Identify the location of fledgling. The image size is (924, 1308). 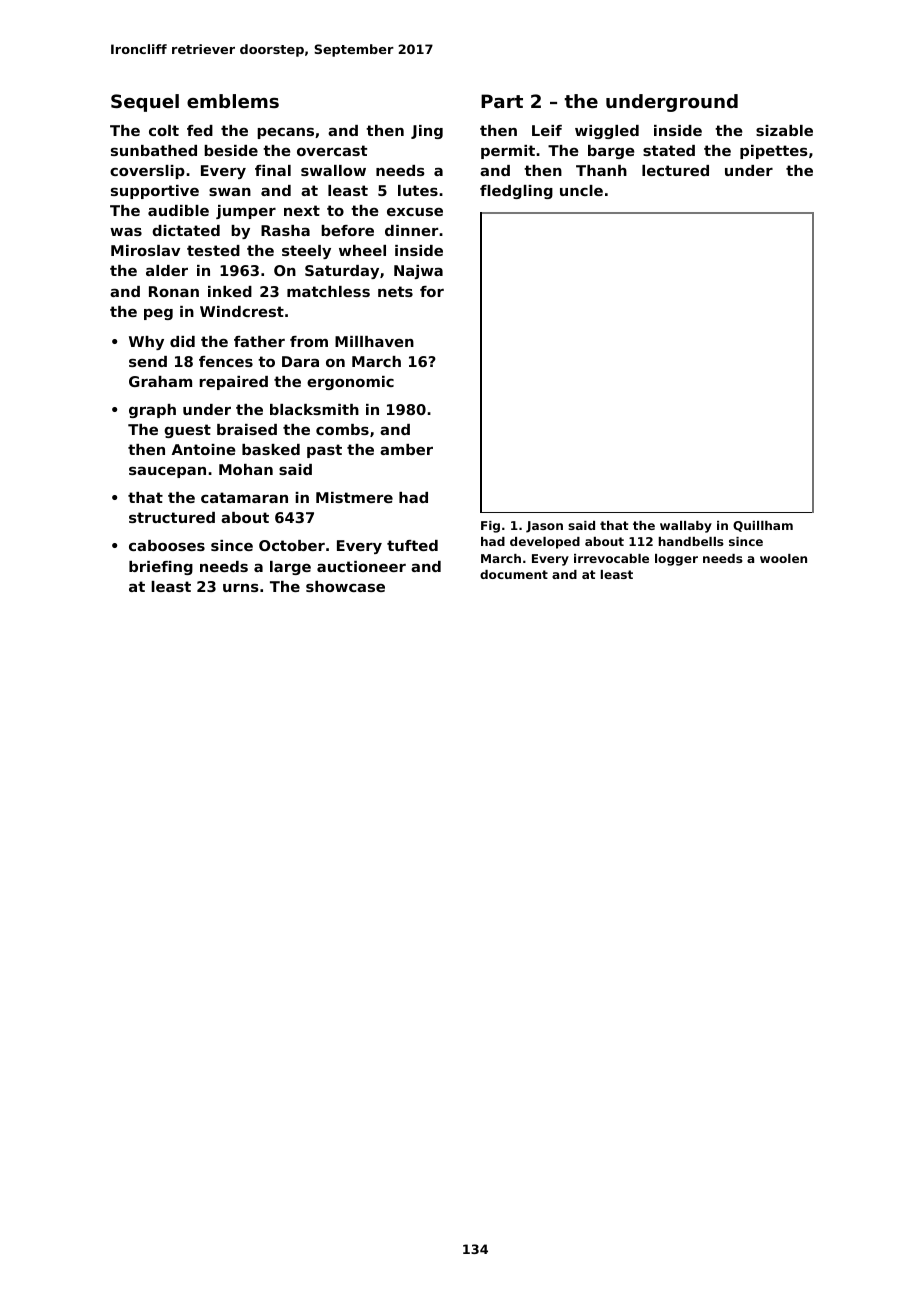
(516, 192).
